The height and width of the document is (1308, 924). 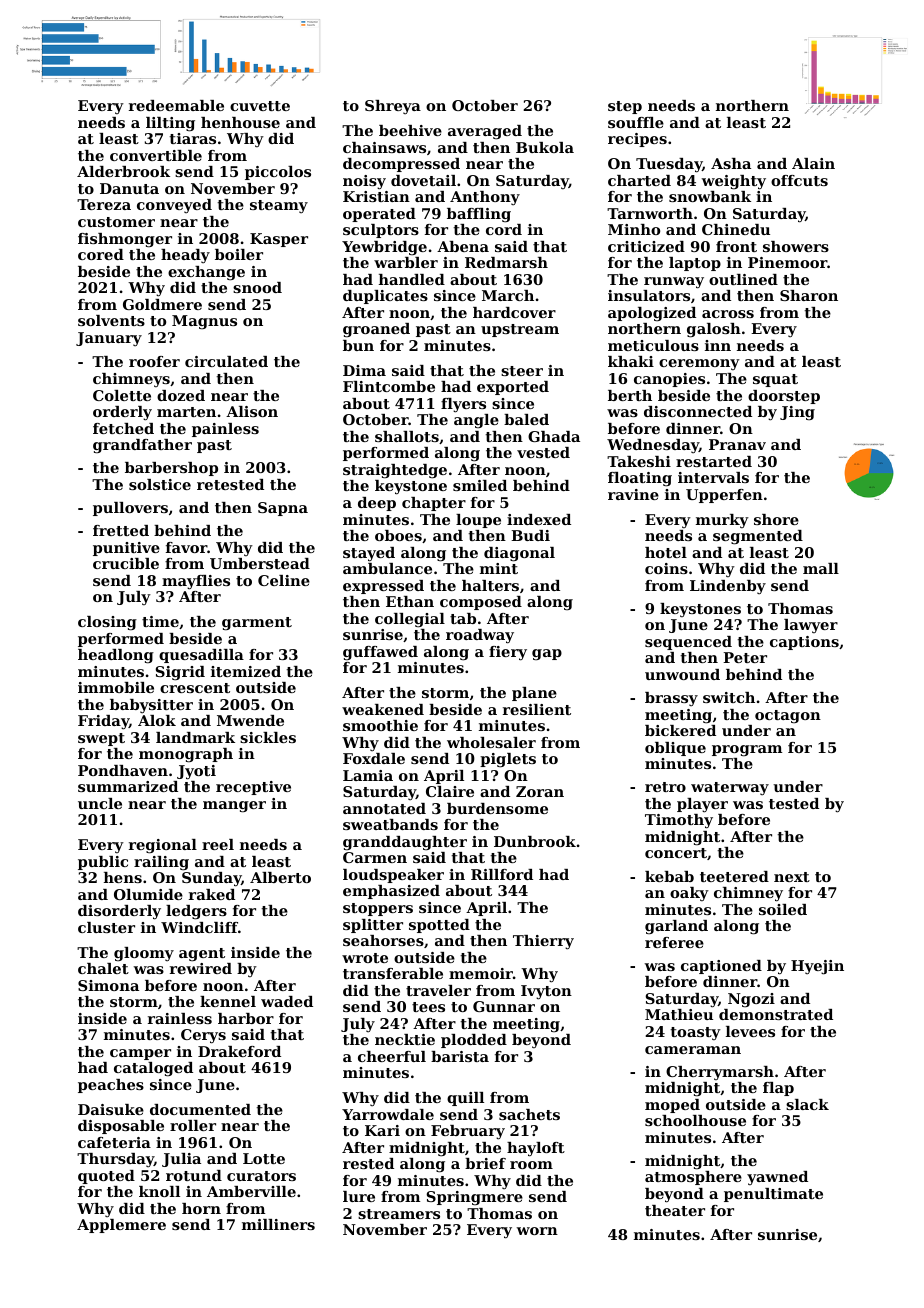 What do you see at coordinates (547, 654) in the document?
I see `gap` at bounding box center [547, 654].
